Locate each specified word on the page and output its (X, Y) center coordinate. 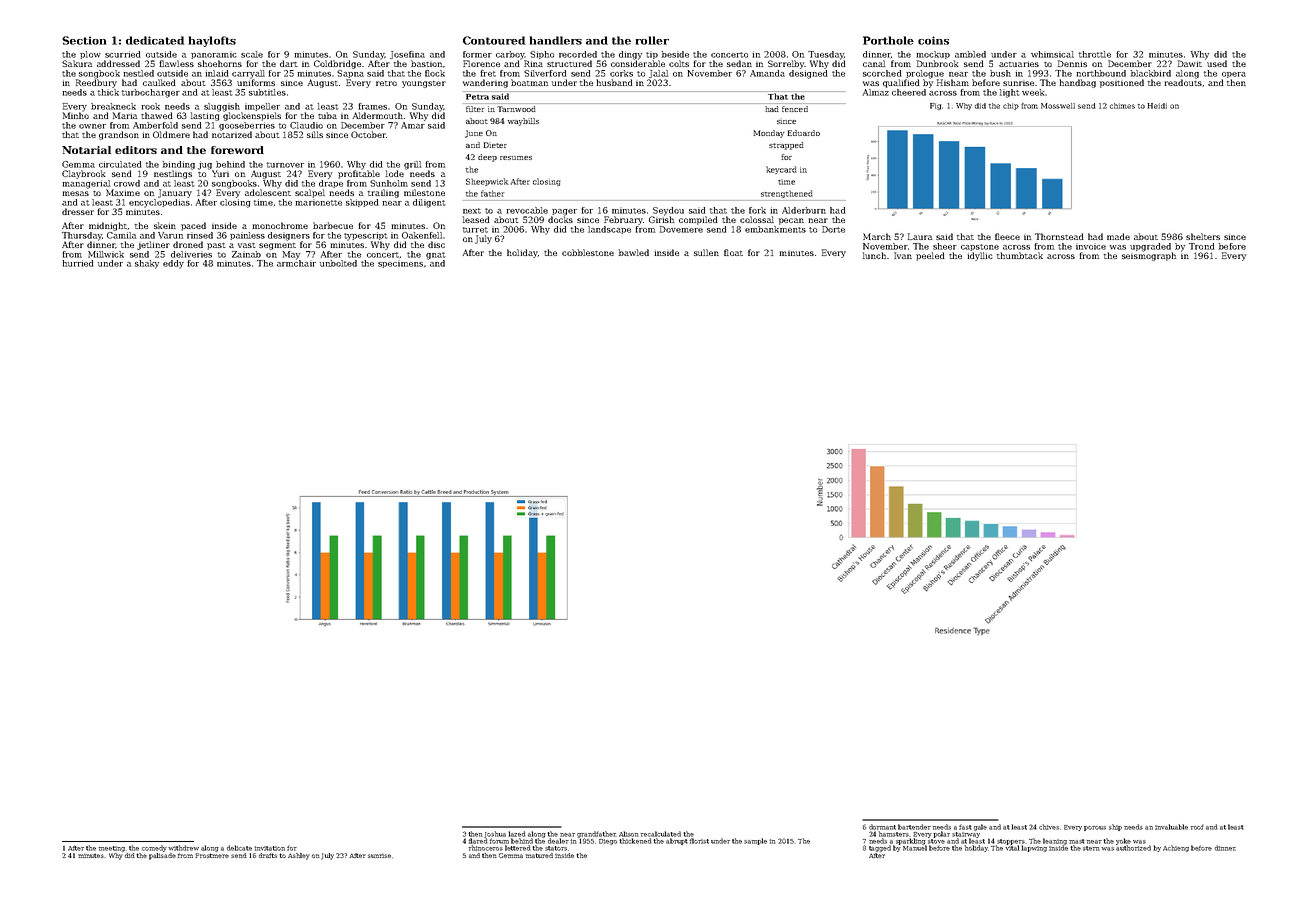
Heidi (1157, 106)
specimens (400, 264)
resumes (516, 158)
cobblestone (588, 252)
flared (478, 841)
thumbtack (1020, 255)
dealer (558, 841)
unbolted (338, 263)
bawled (634, 252)
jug (205, 165)
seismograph (1149, 256)
